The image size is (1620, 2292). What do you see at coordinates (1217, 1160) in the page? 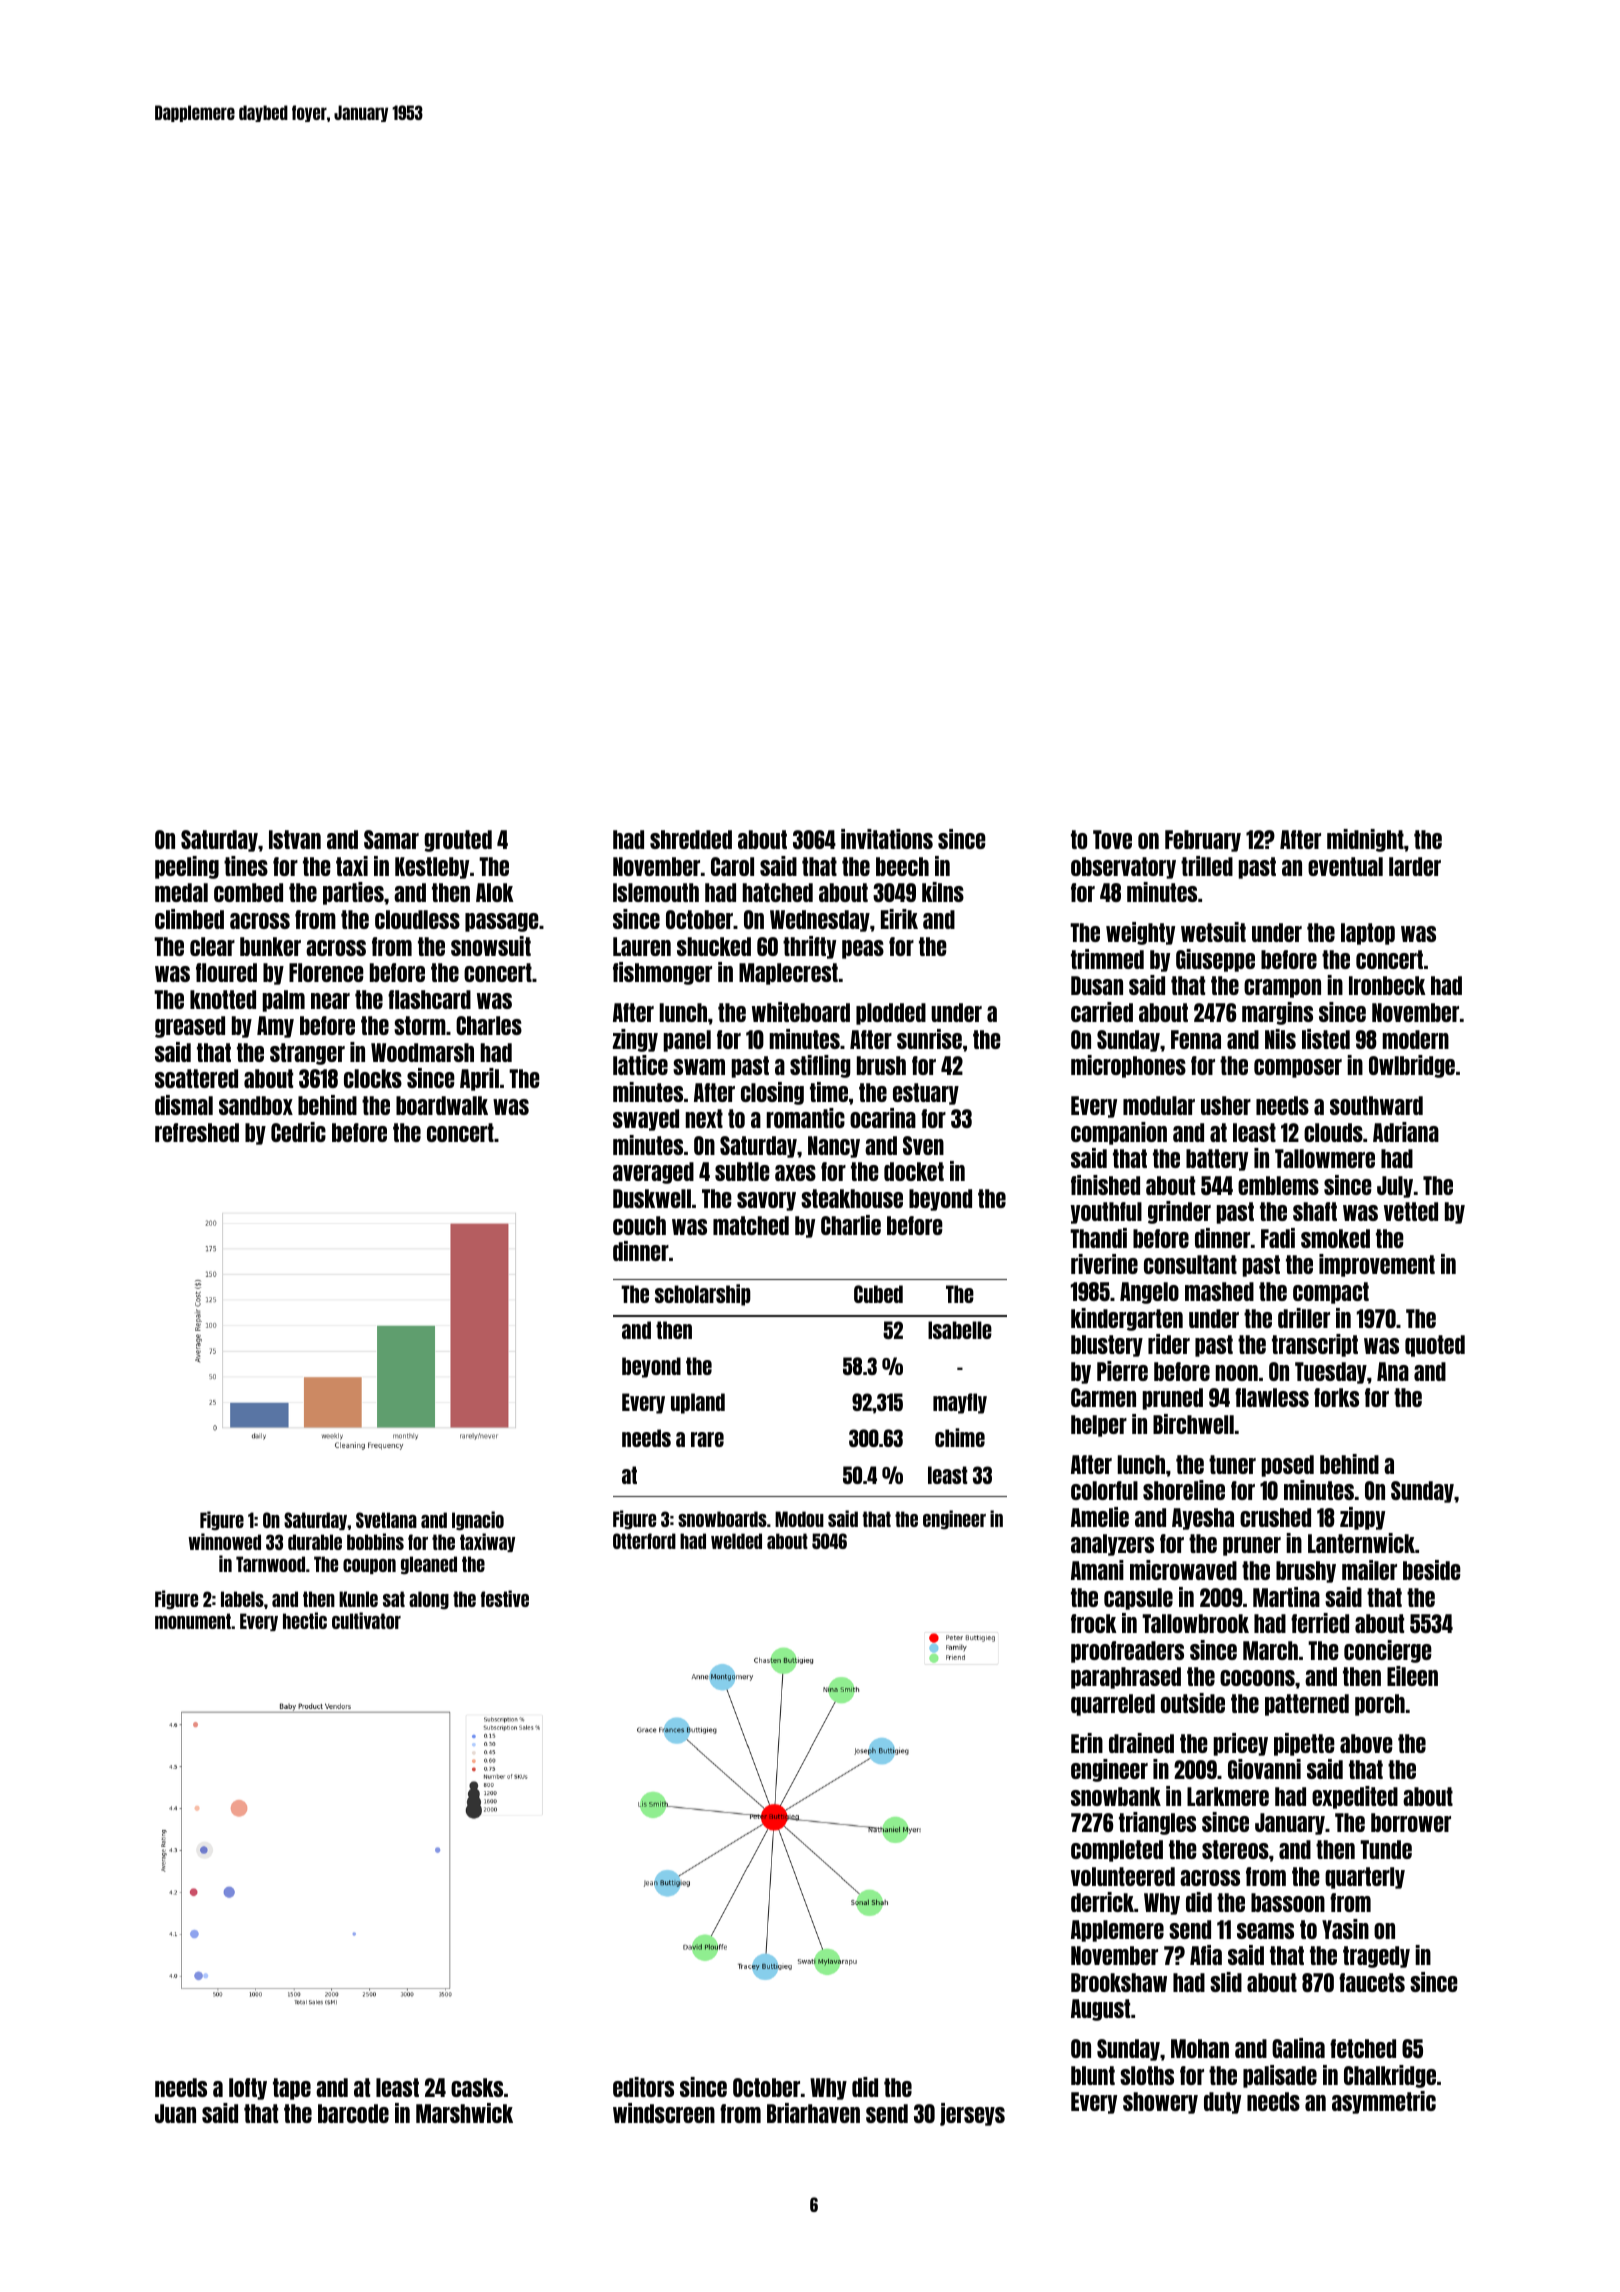
I see `battery` at bounding box center [1217, 1160].
